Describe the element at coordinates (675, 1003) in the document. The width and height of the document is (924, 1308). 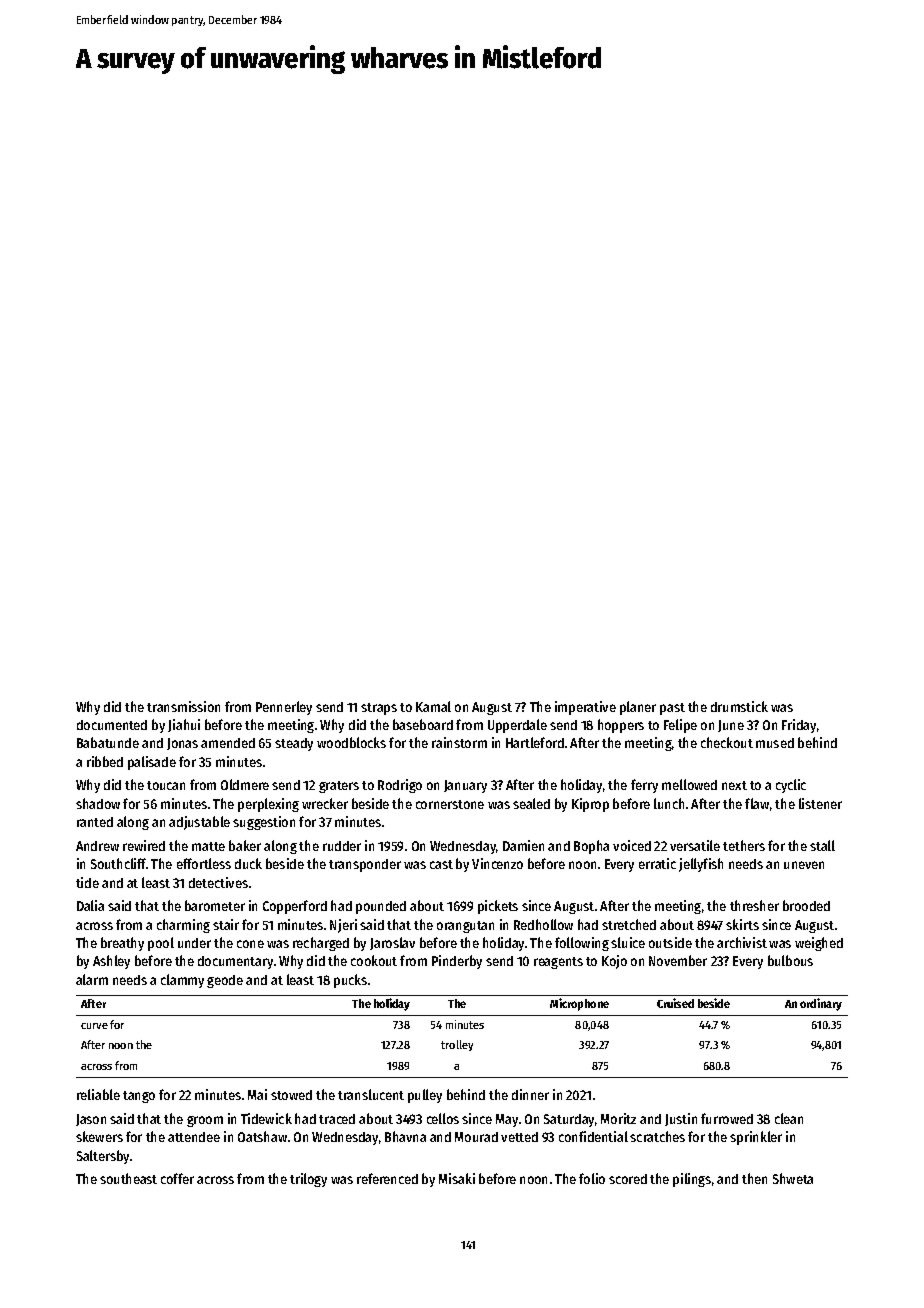
I see `Cruised` at that location.
